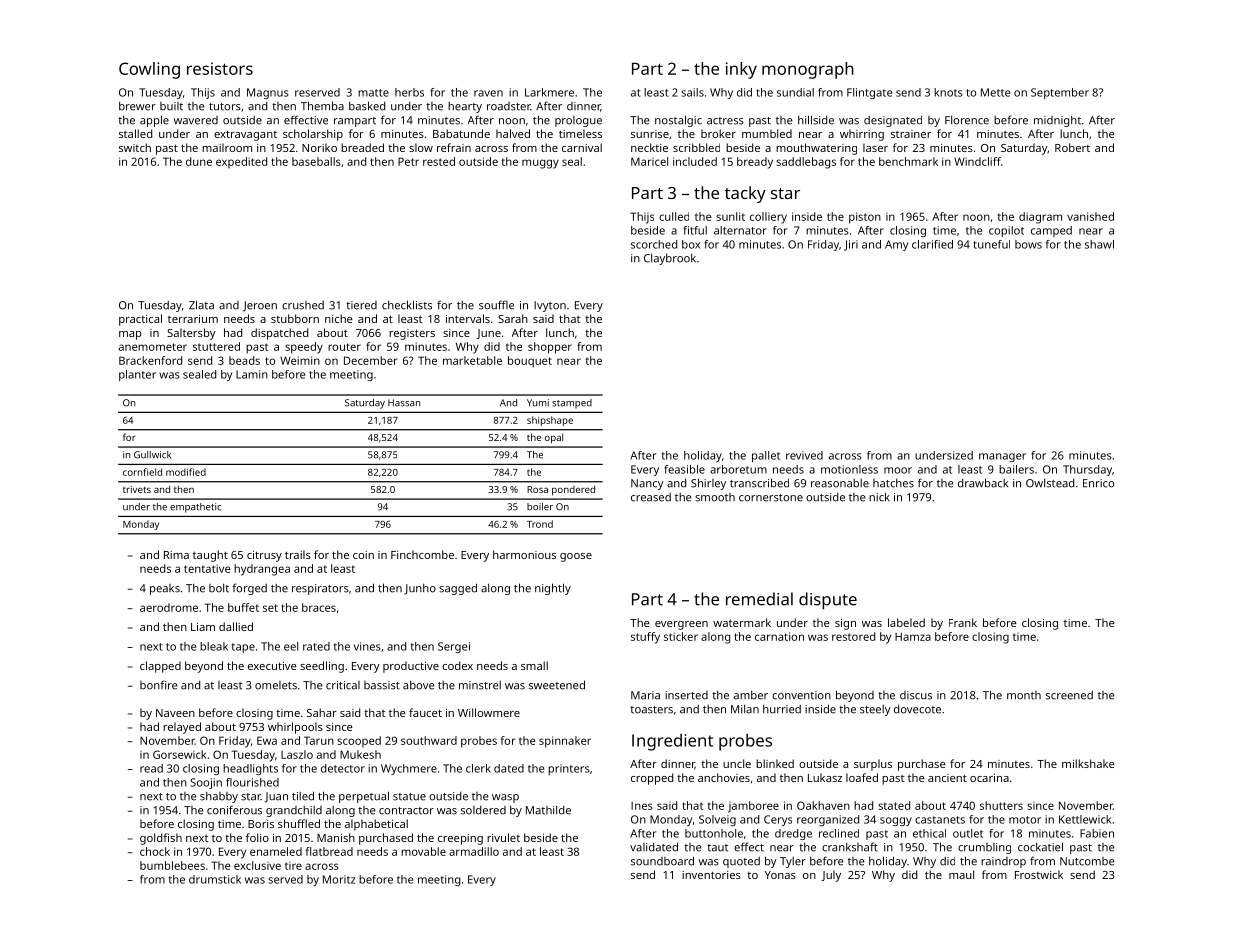 This page has height=952, width=1233. I want to click on chock, so click(155, 851).
